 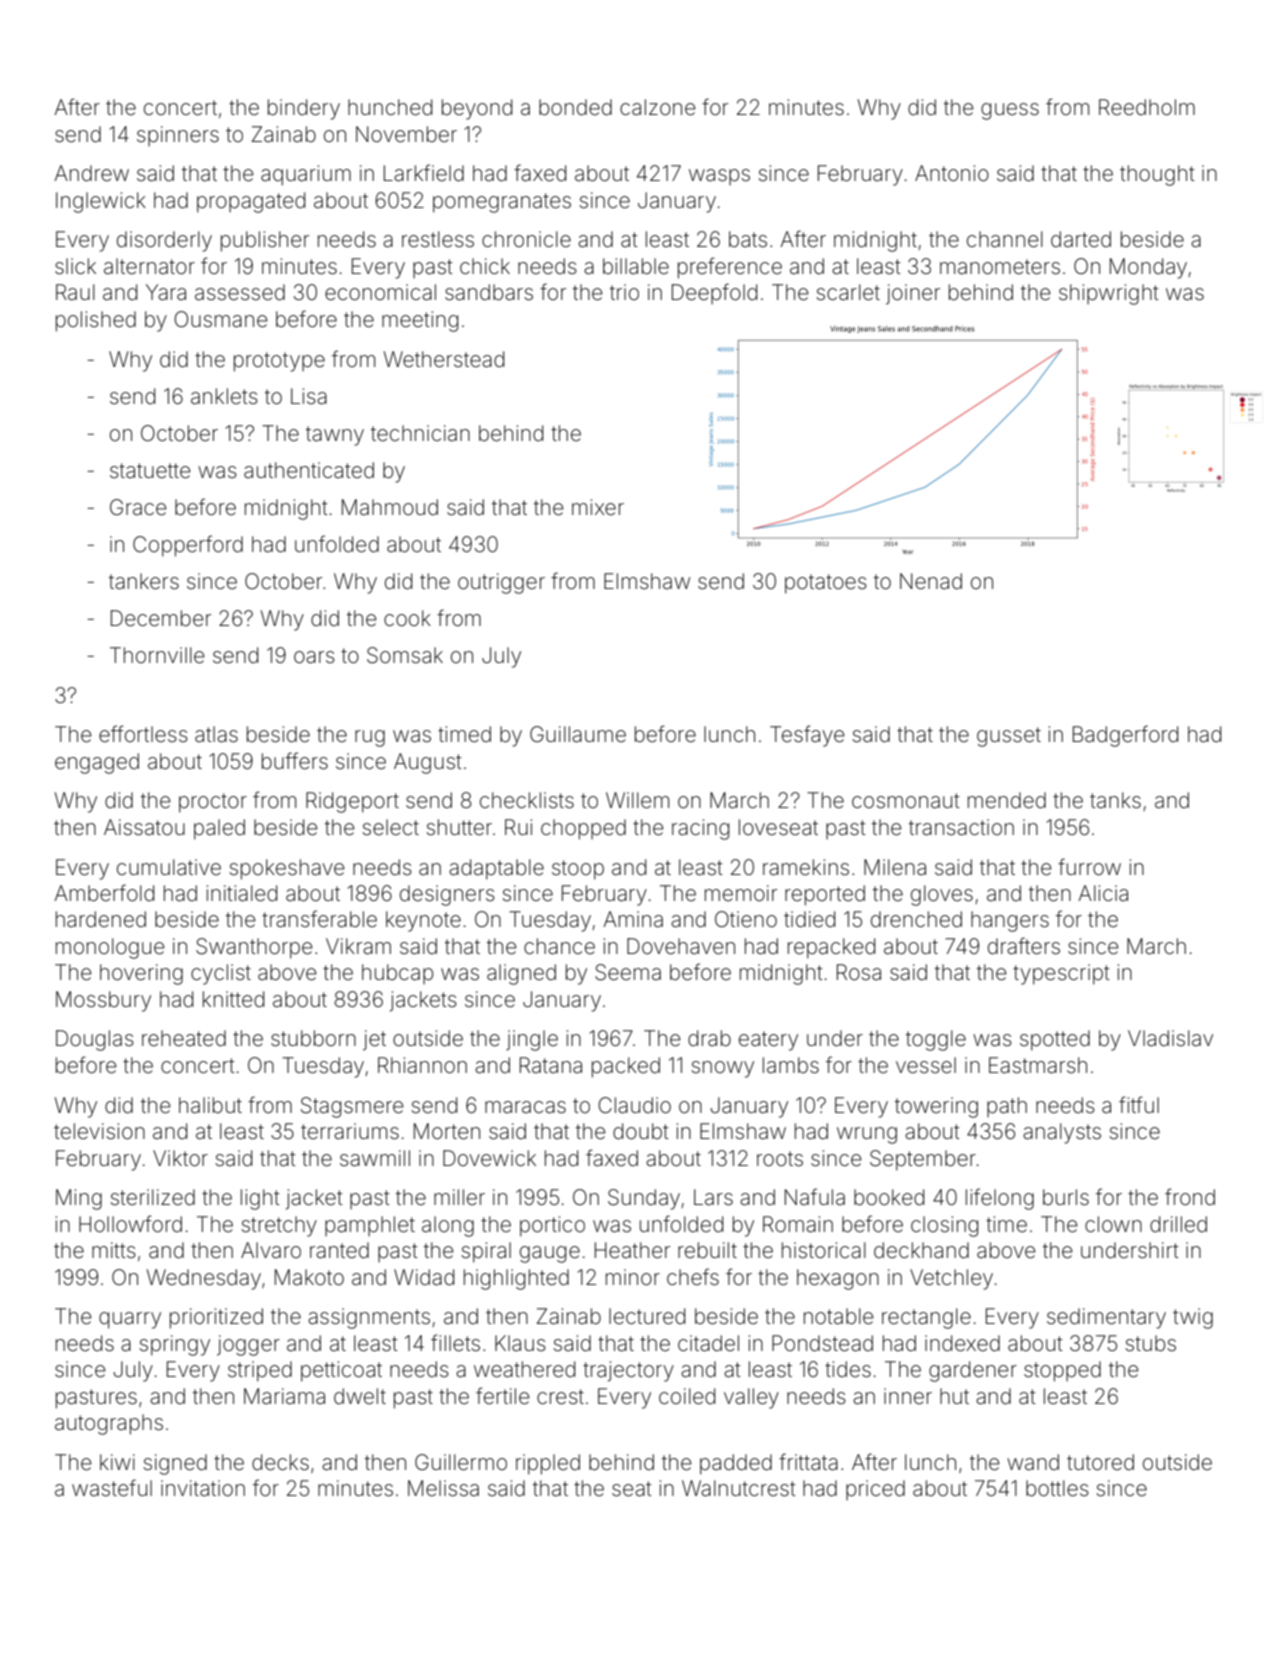 What do you see at coordinates (314, 657) in the screenshot?
I see `oars` at bounding box center [314, 657].
